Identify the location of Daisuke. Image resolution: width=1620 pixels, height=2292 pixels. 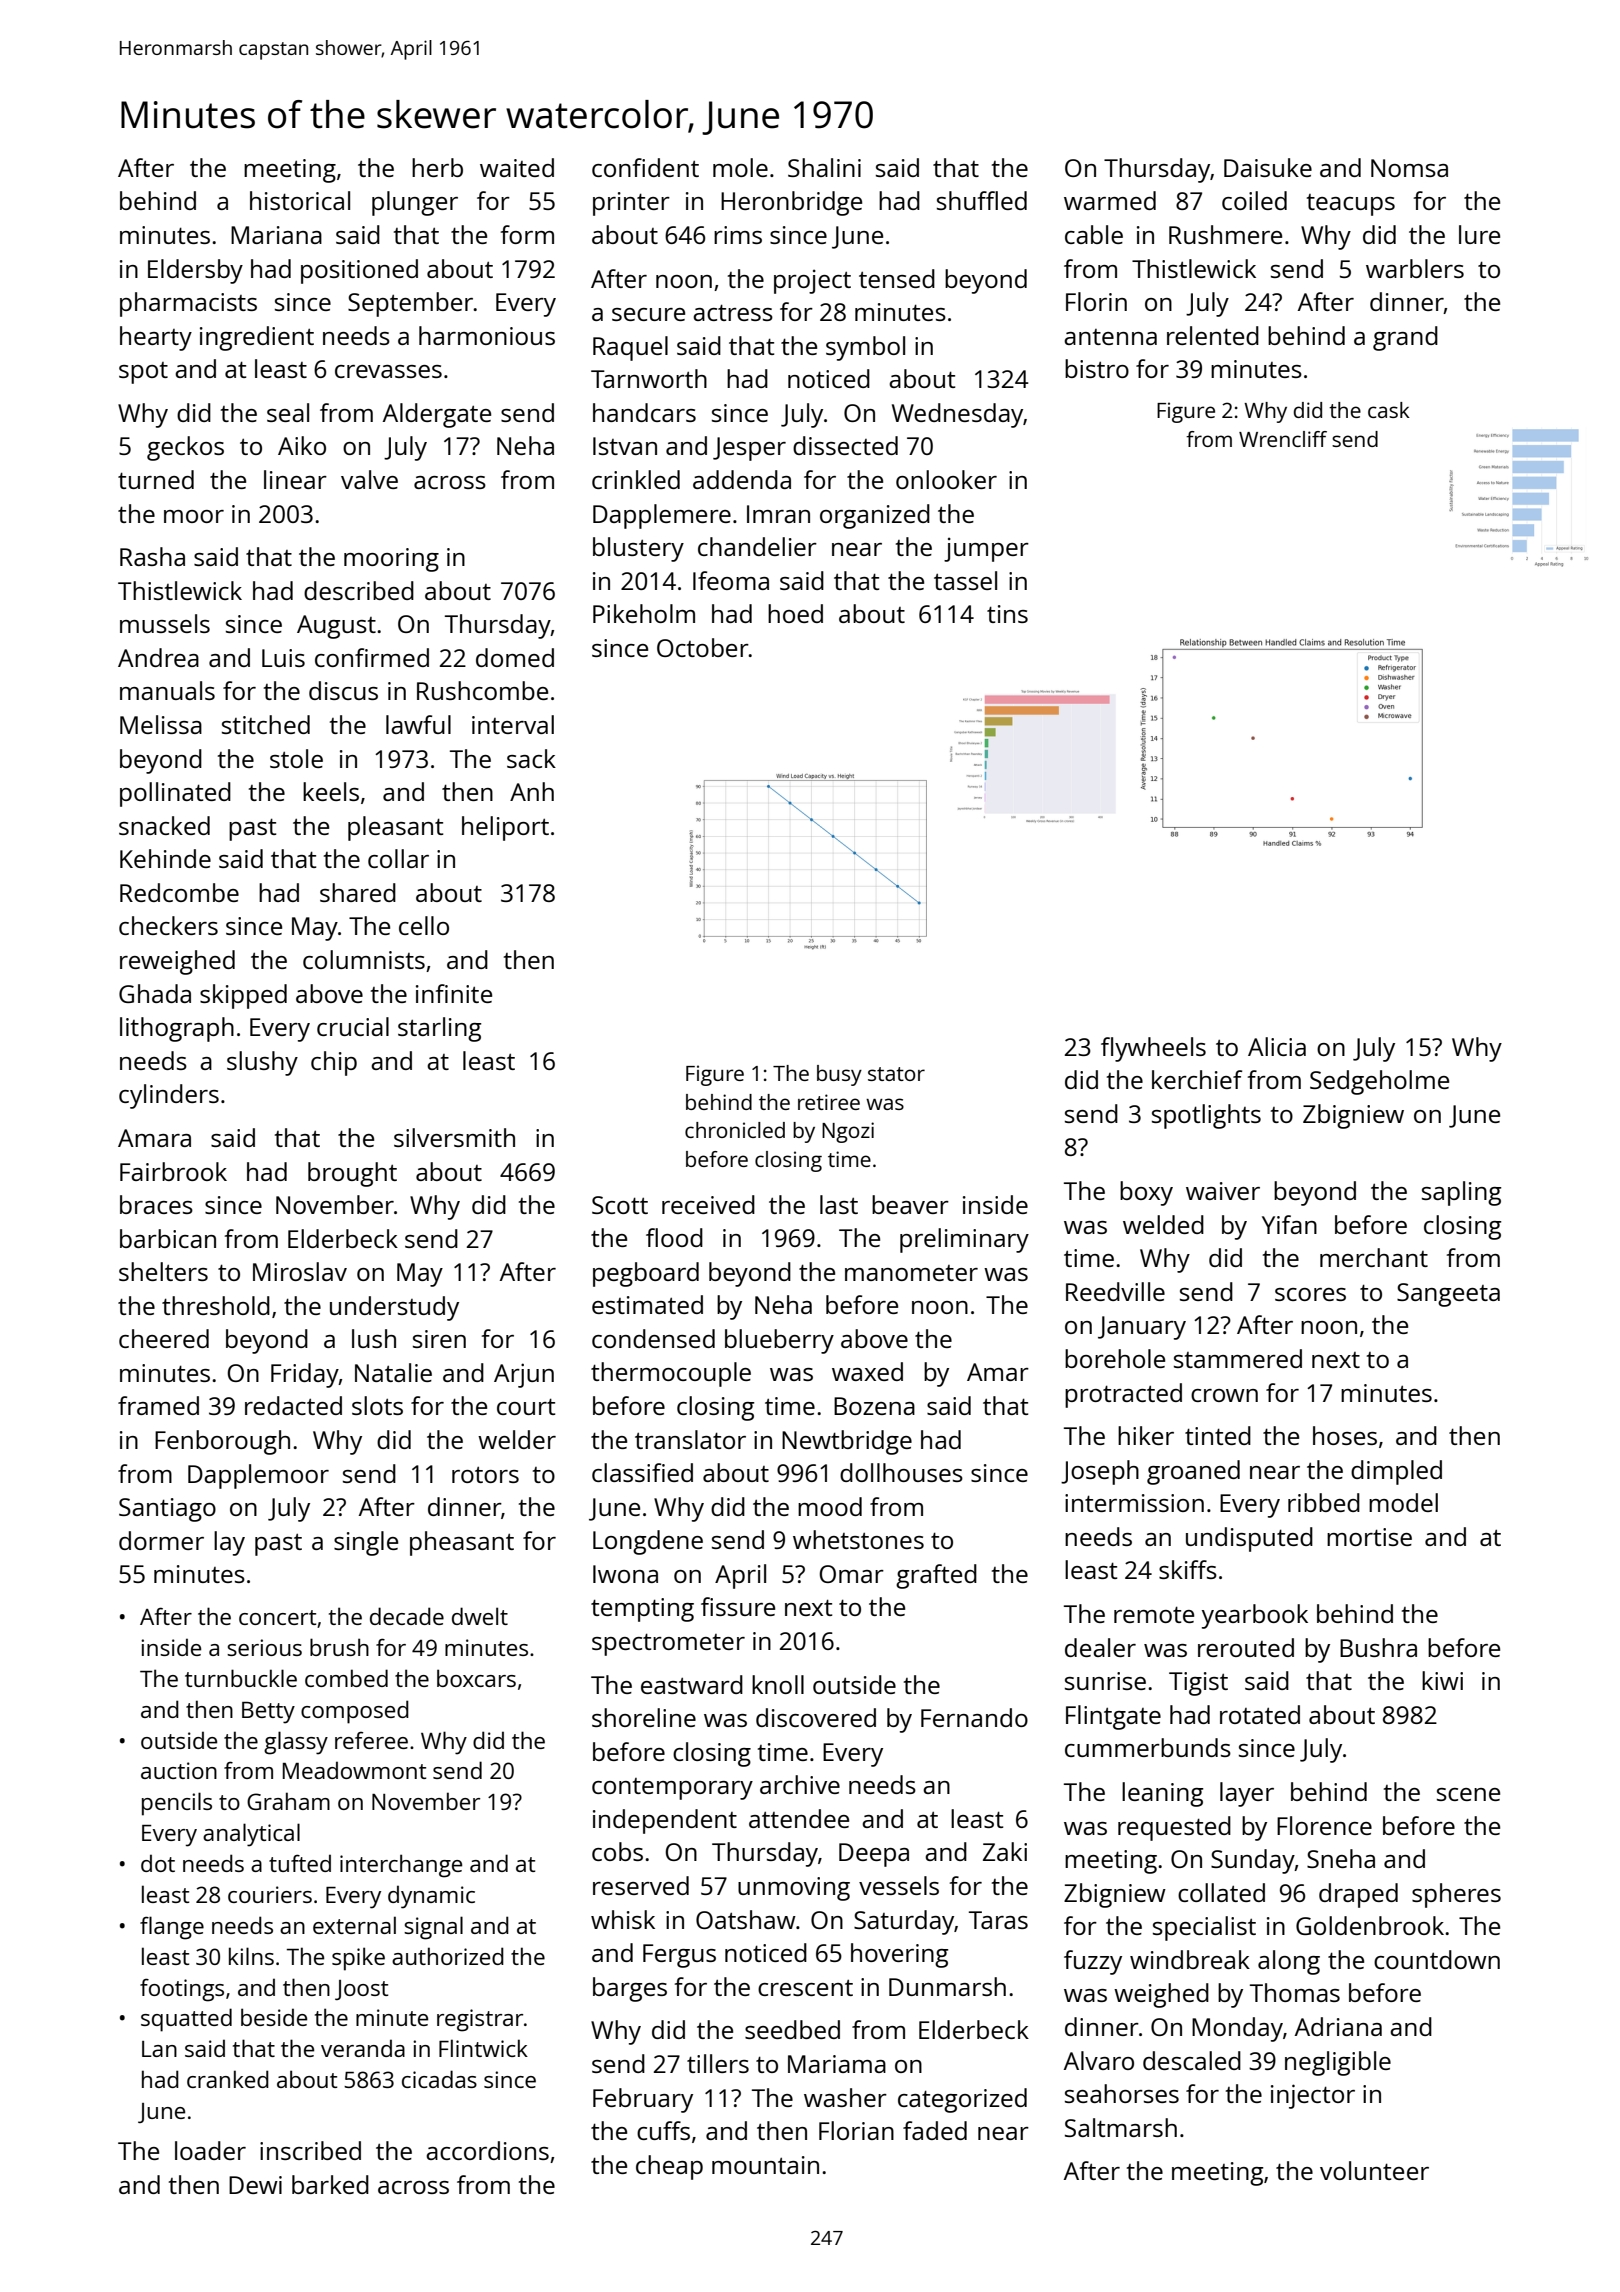
(1268, 167).
